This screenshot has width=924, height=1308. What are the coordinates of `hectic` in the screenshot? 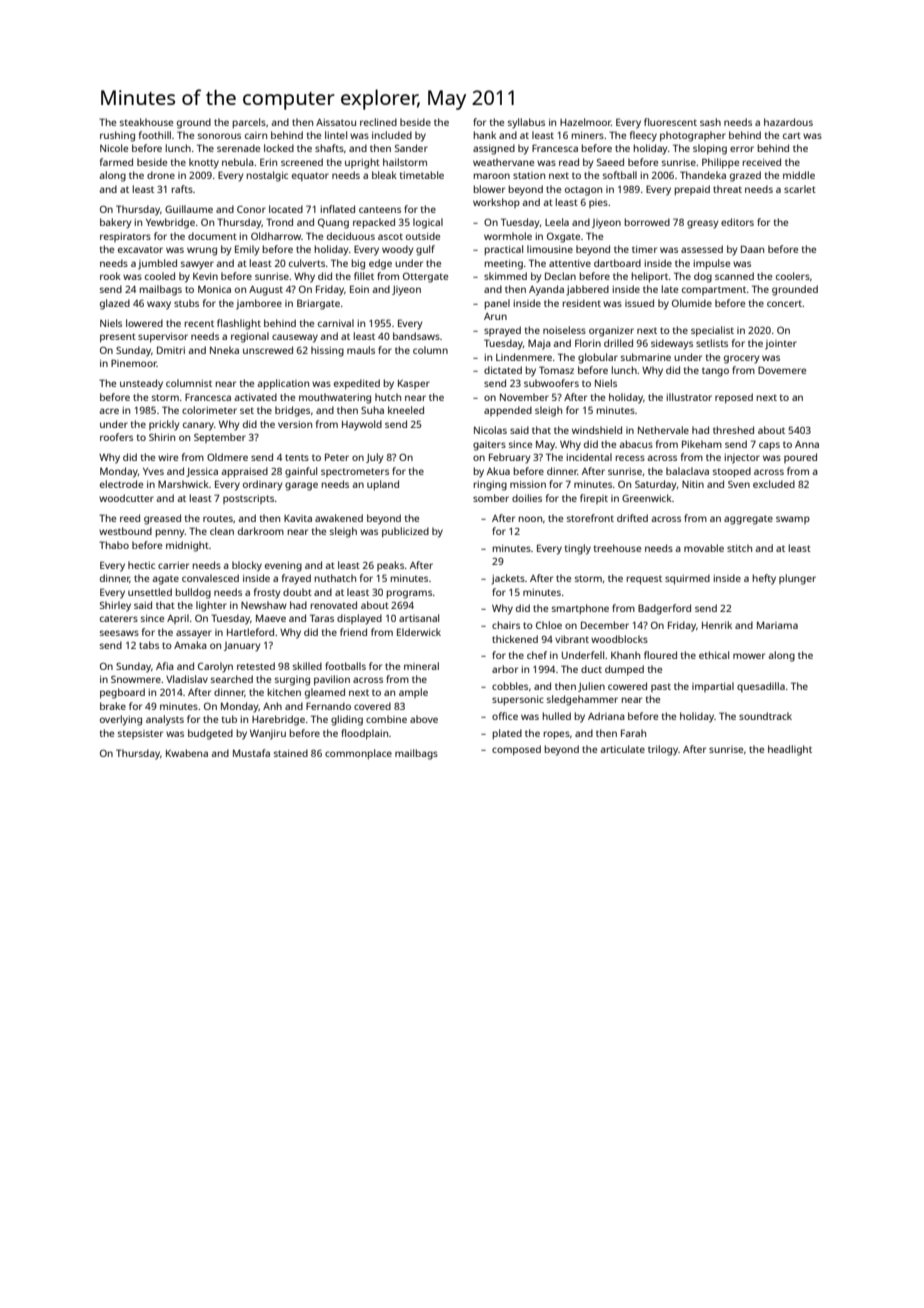 It's located at (141, 565).
